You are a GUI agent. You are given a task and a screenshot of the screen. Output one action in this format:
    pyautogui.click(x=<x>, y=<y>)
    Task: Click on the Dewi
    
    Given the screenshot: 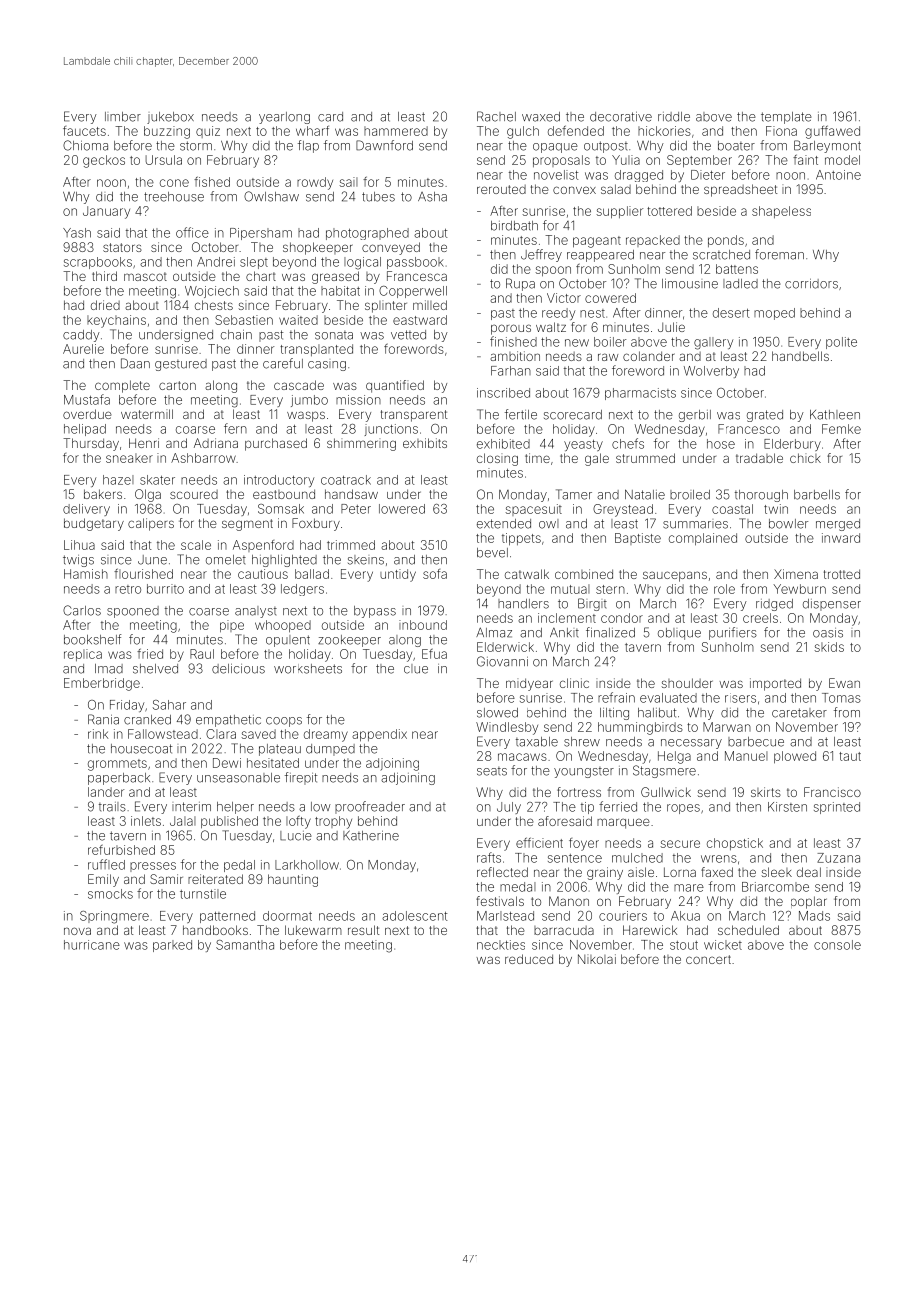 What is the action you would take?
    pyautogui.click(x=227, y=763)
